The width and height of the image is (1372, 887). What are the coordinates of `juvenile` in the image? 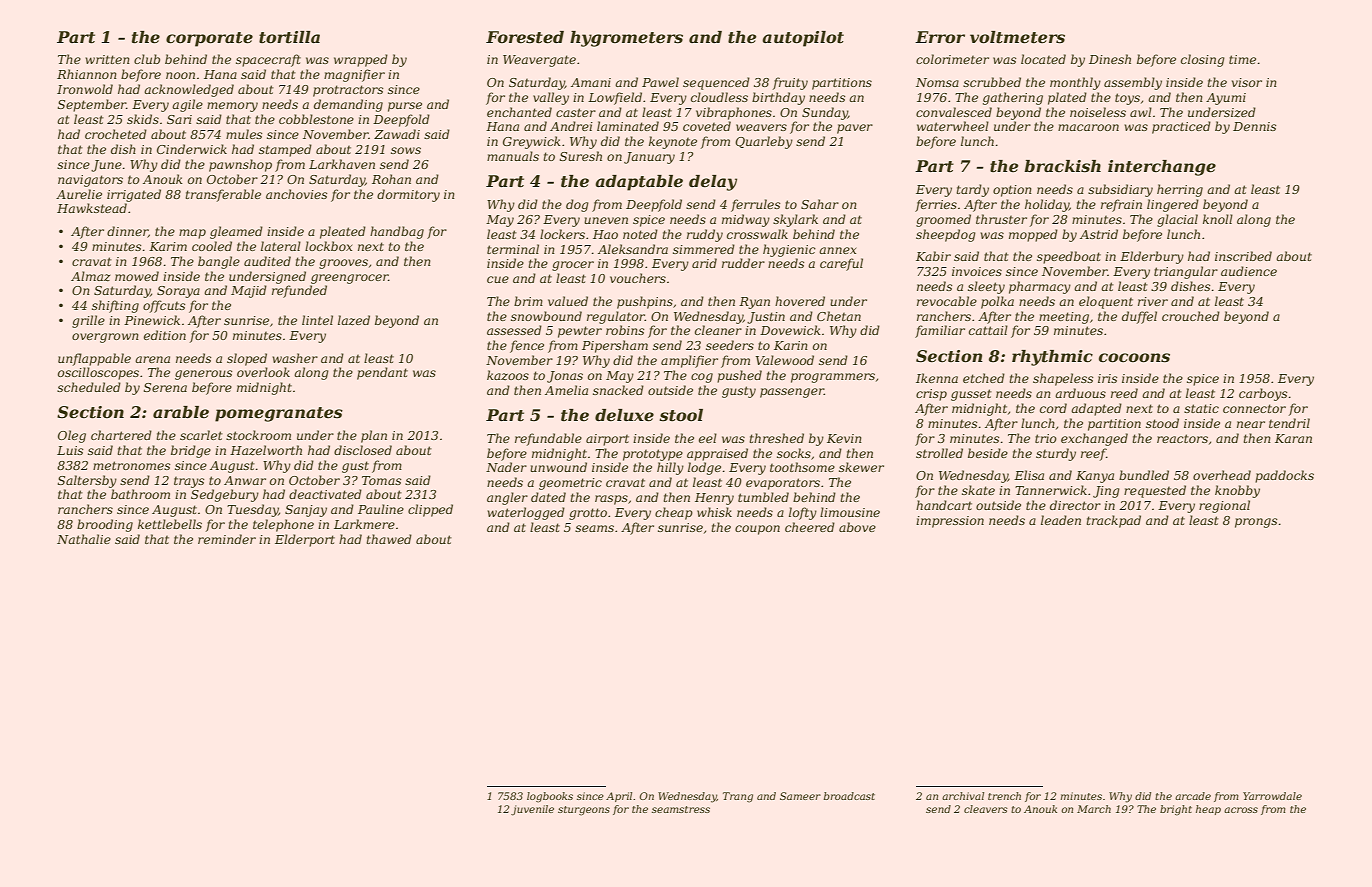 It's located at (532, 810).
